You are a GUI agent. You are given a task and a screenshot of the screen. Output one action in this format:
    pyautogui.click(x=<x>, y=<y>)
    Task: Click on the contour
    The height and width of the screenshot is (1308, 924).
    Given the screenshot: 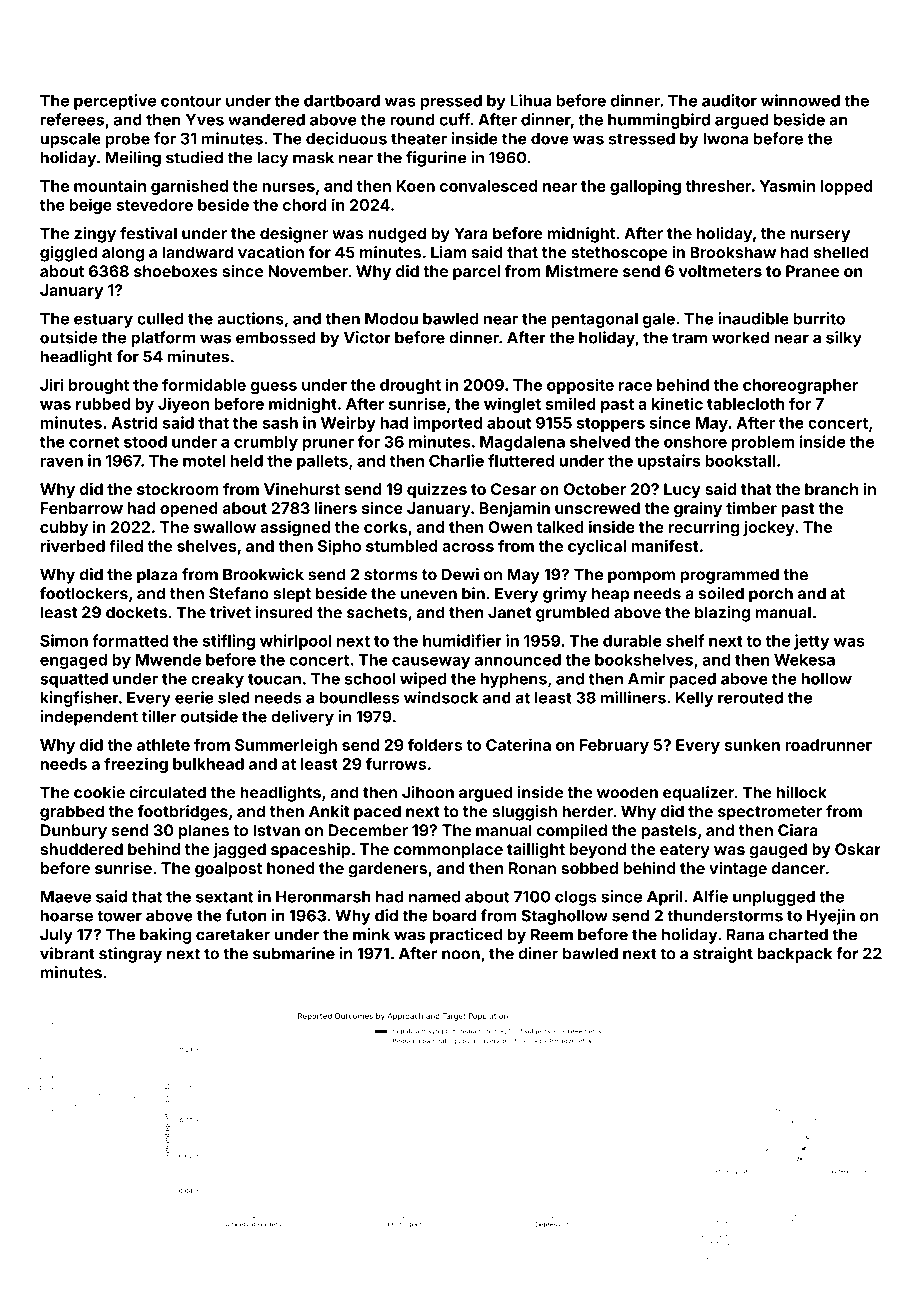 What is the action you would take?
    pyautogui.click(x=191, y=101)
